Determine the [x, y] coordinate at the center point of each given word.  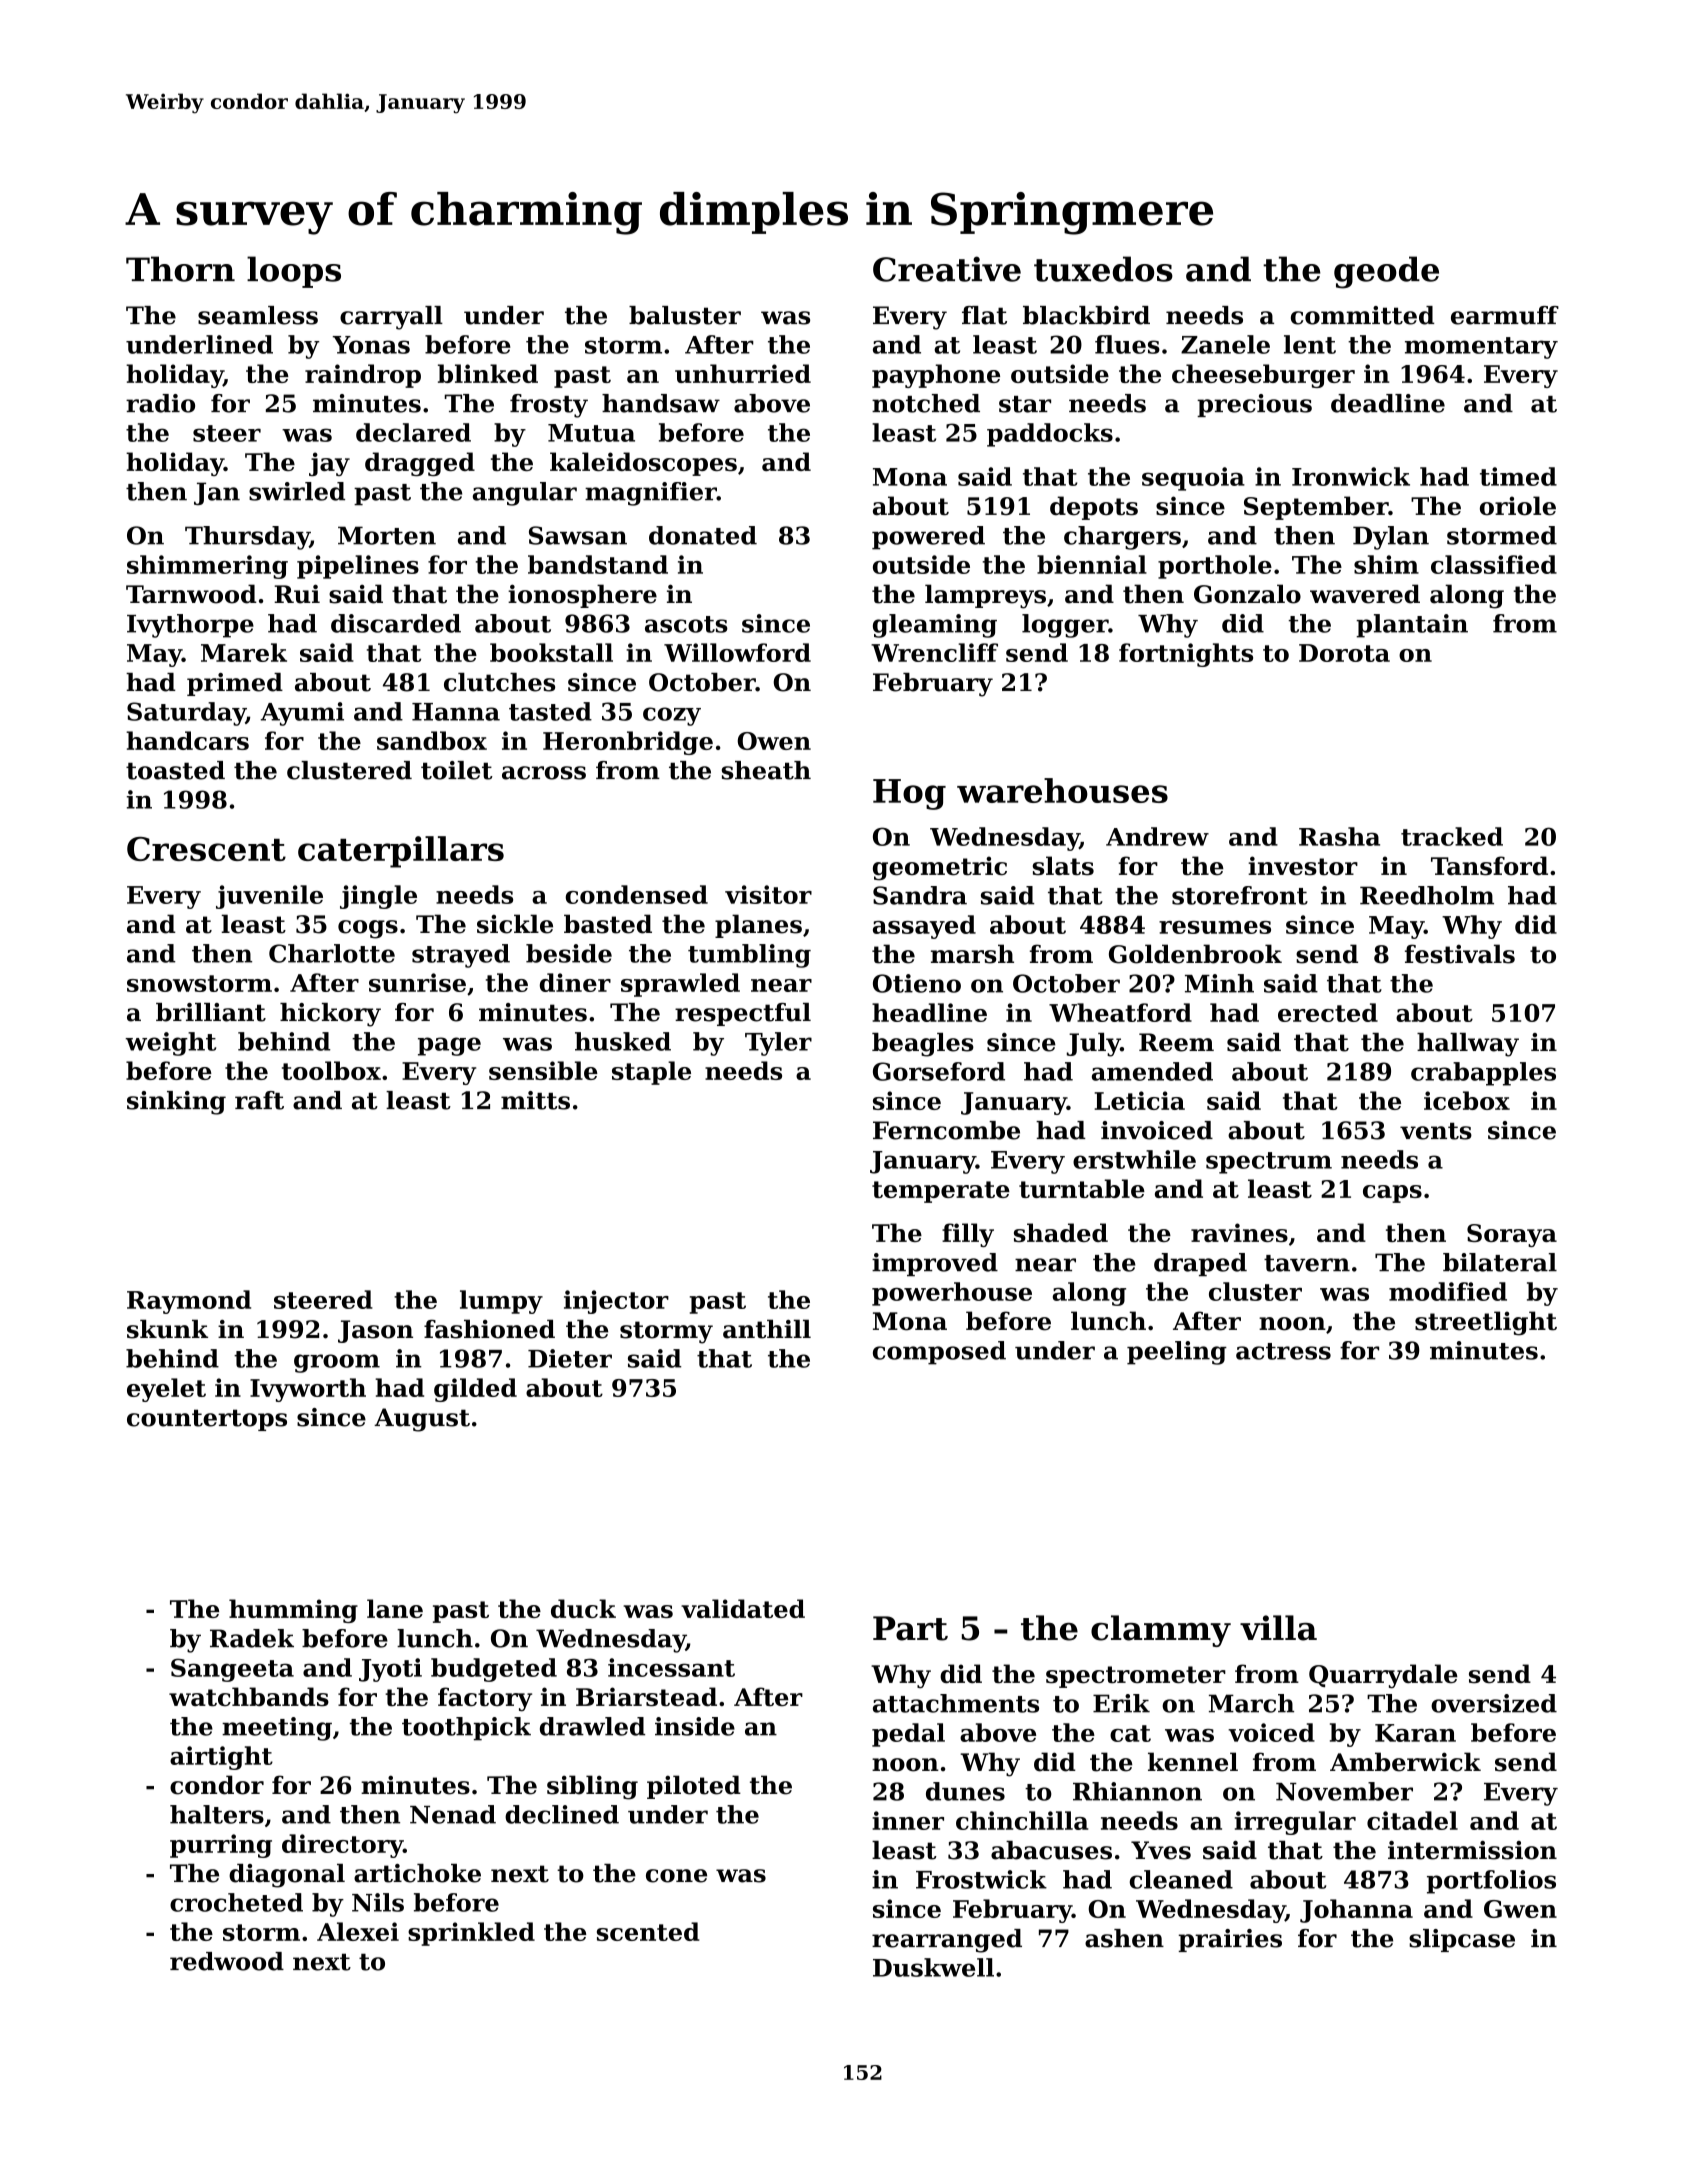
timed [1518, 476]
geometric [940, 868]
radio [160, 403]
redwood [227, 1961]
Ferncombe [946, 1130]
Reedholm [1427, 895]
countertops [207, 1420]
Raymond [189, 1302]
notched [926, 403]
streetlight [1486, 1323]
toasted [175, 770]
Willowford [737, 652]
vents [1436, 1131]
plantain [1412, 626]
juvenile [269, 897]
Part [910, 1628]
